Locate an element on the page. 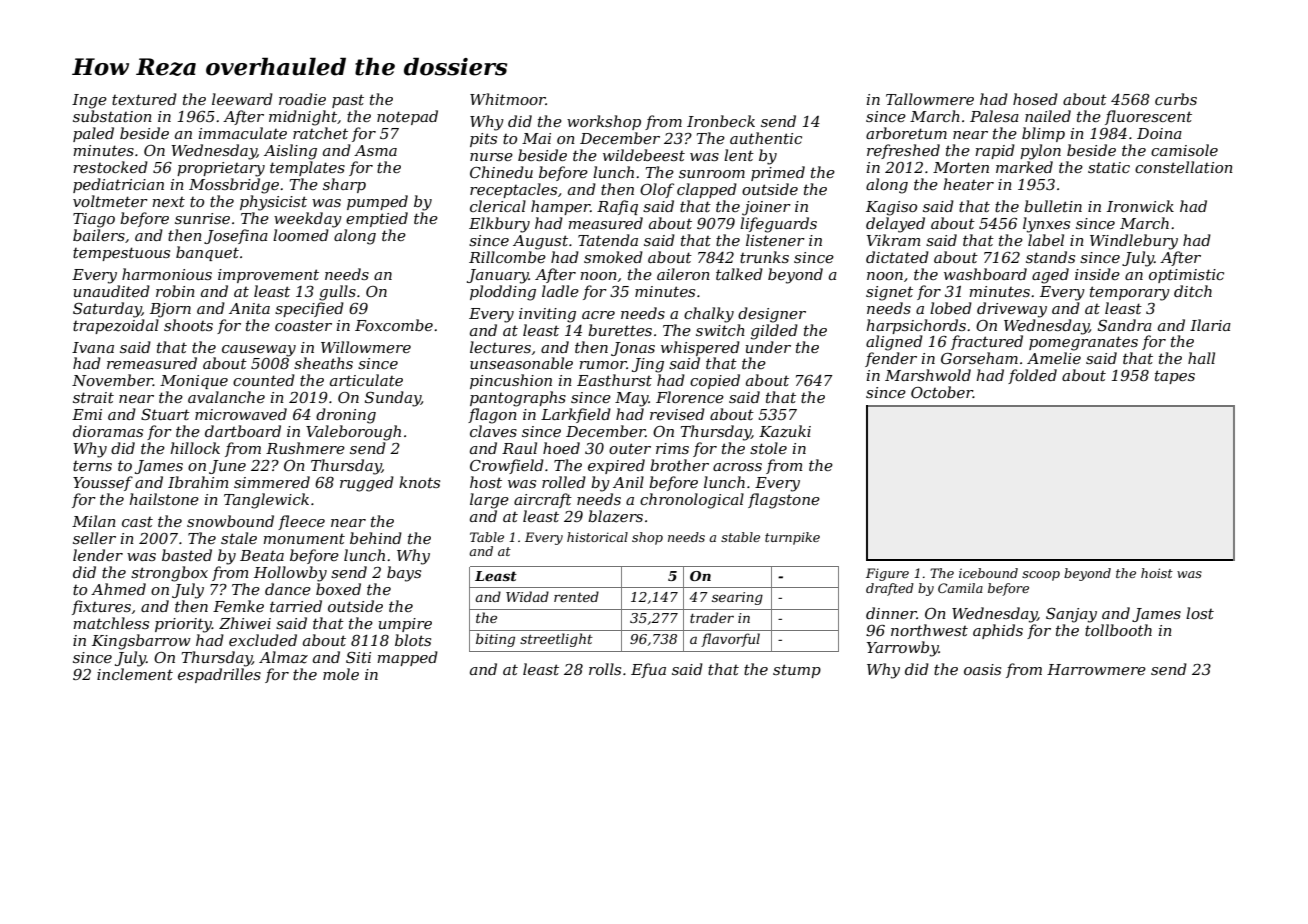 The height and width of the document is (924, 1308). pediatrician is located at coordinates (118, 185).
